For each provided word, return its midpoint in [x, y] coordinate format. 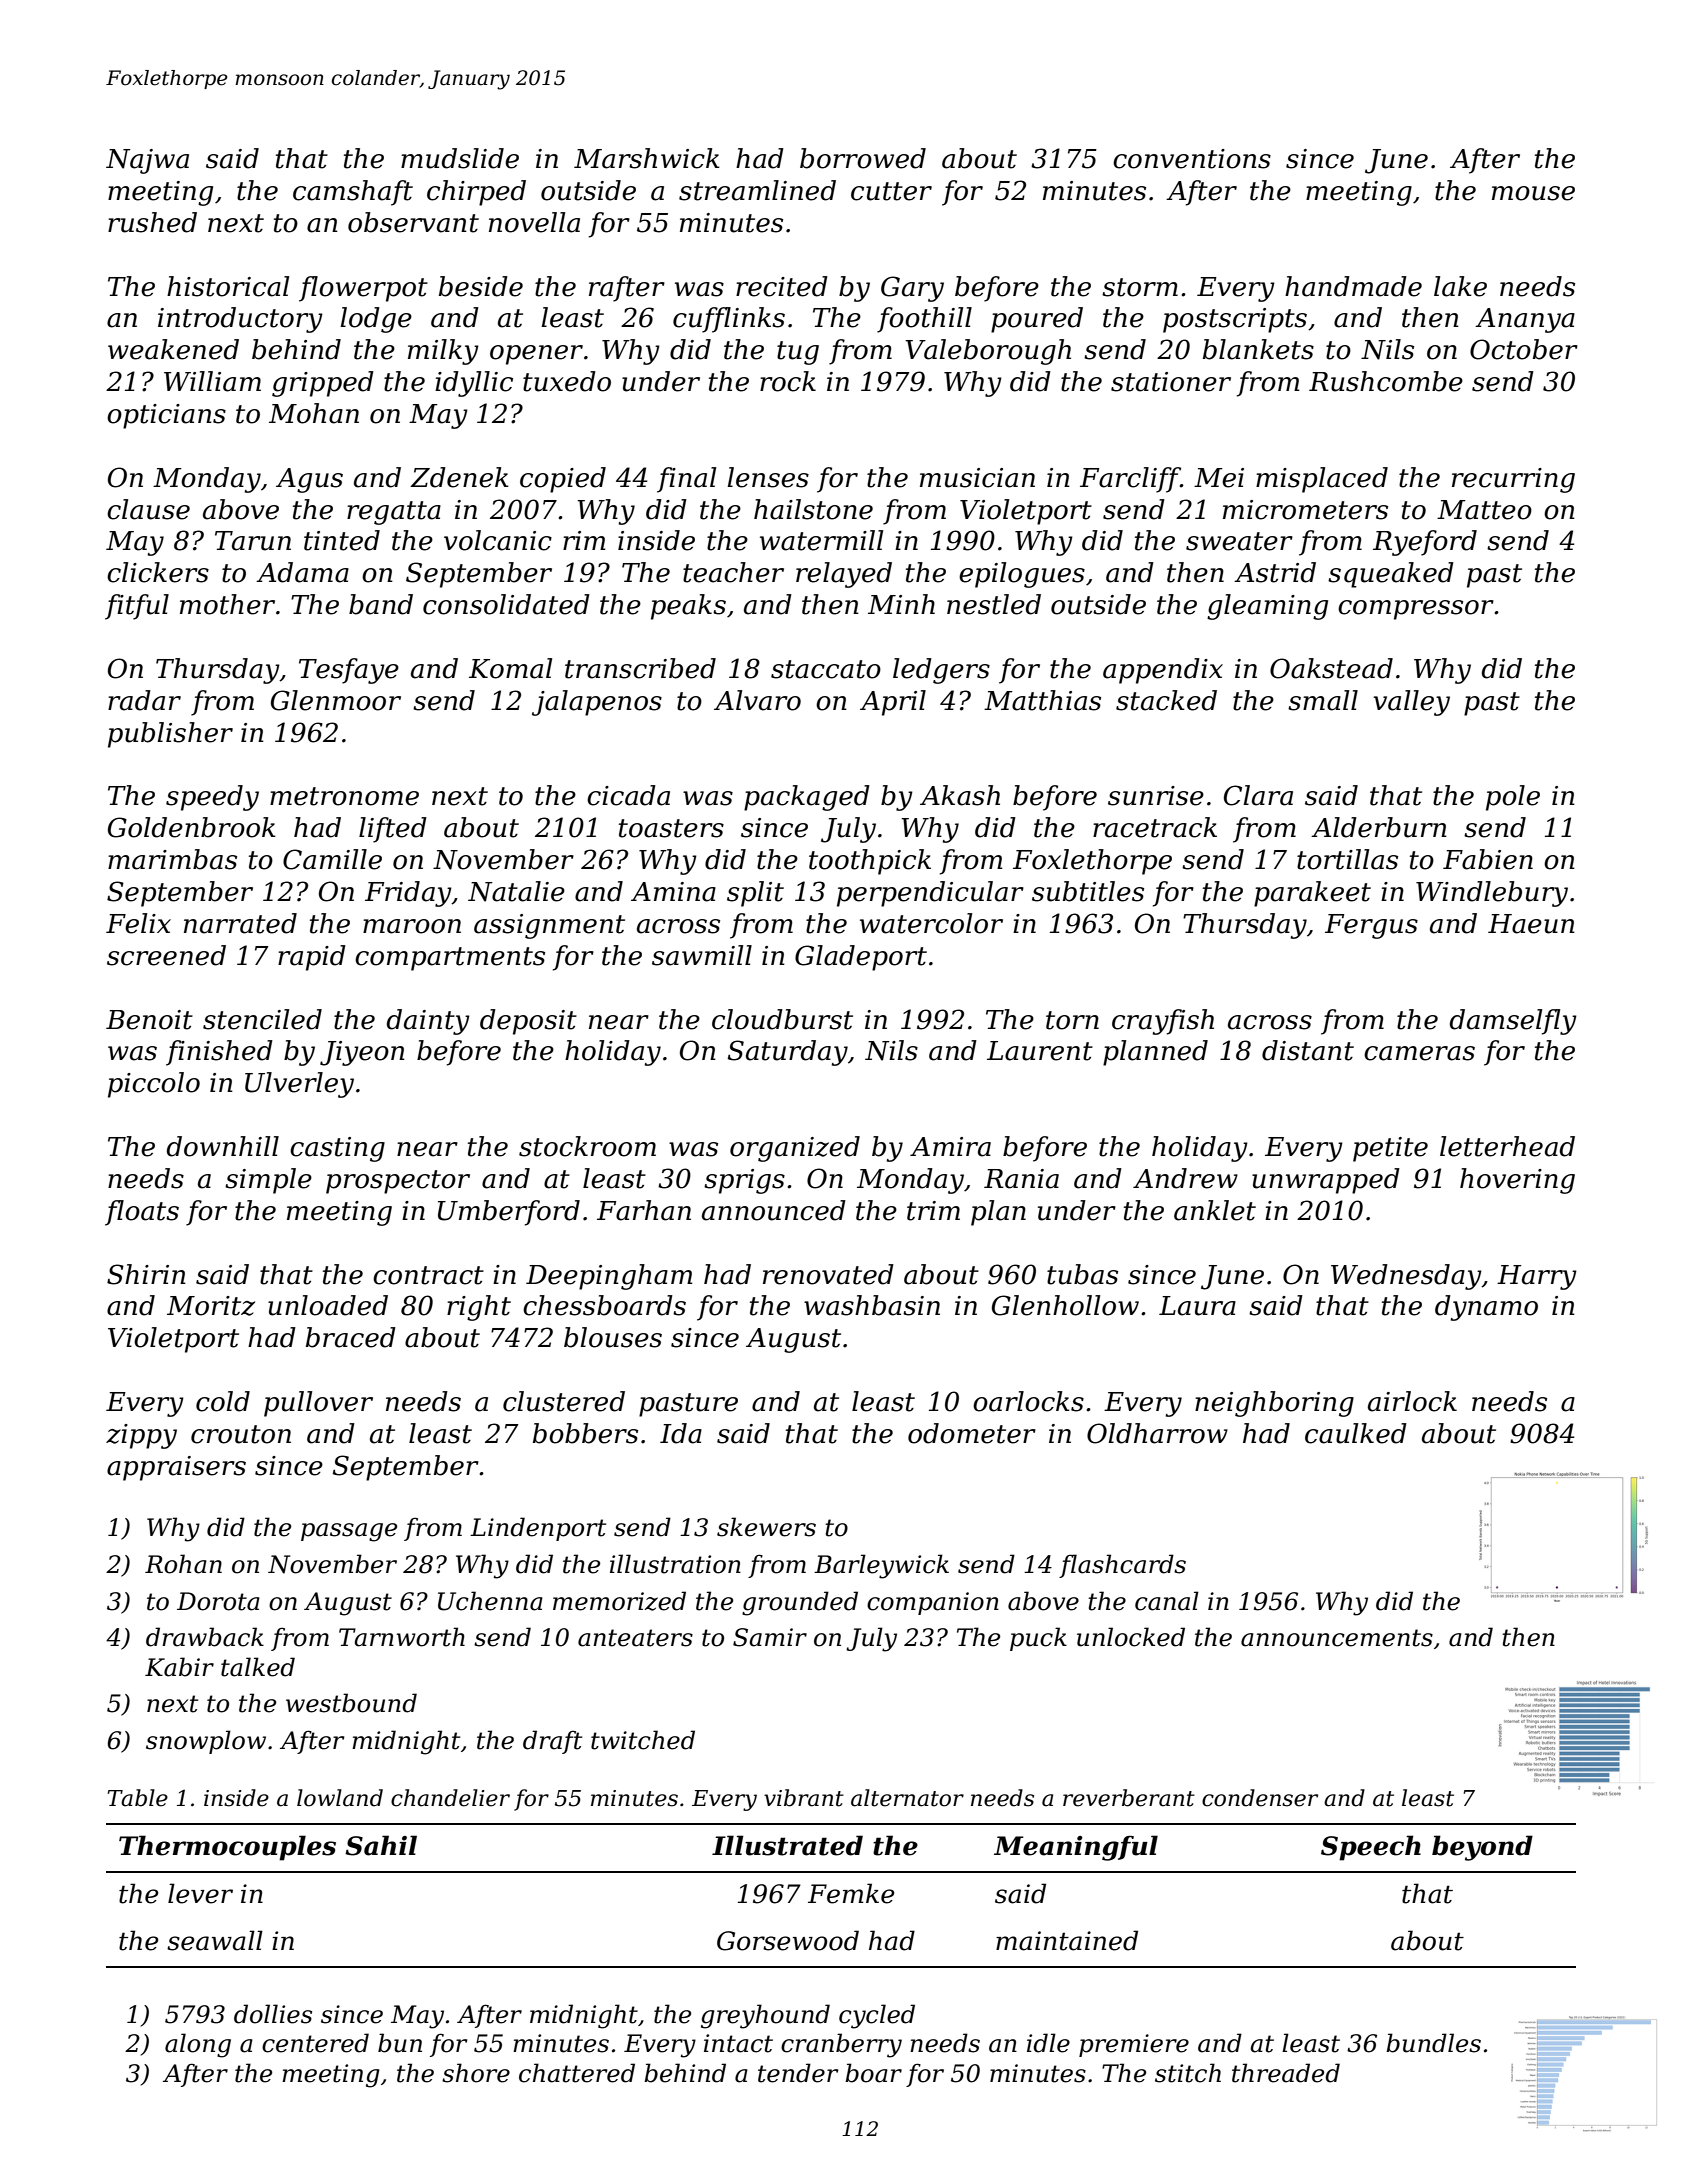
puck [1038, 1639]
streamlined [757, 190]
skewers [766, 1527]
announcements [1337, 1638]
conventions [1192, 159]
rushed [152, 222]
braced [351, 1337]
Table [138, 1798]
